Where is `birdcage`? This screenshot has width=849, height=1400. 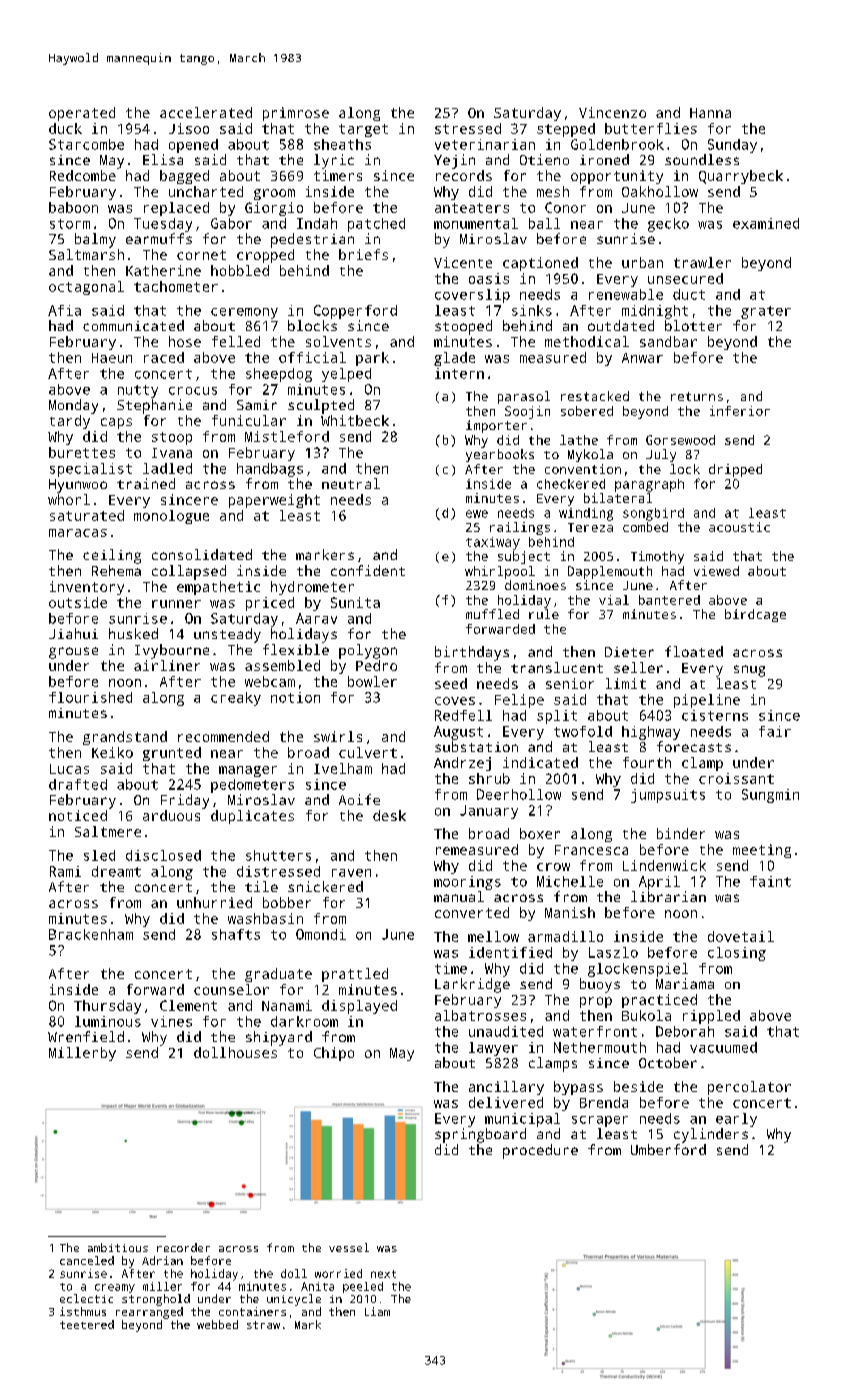
birdcage is located at coordinates (755, 615).
